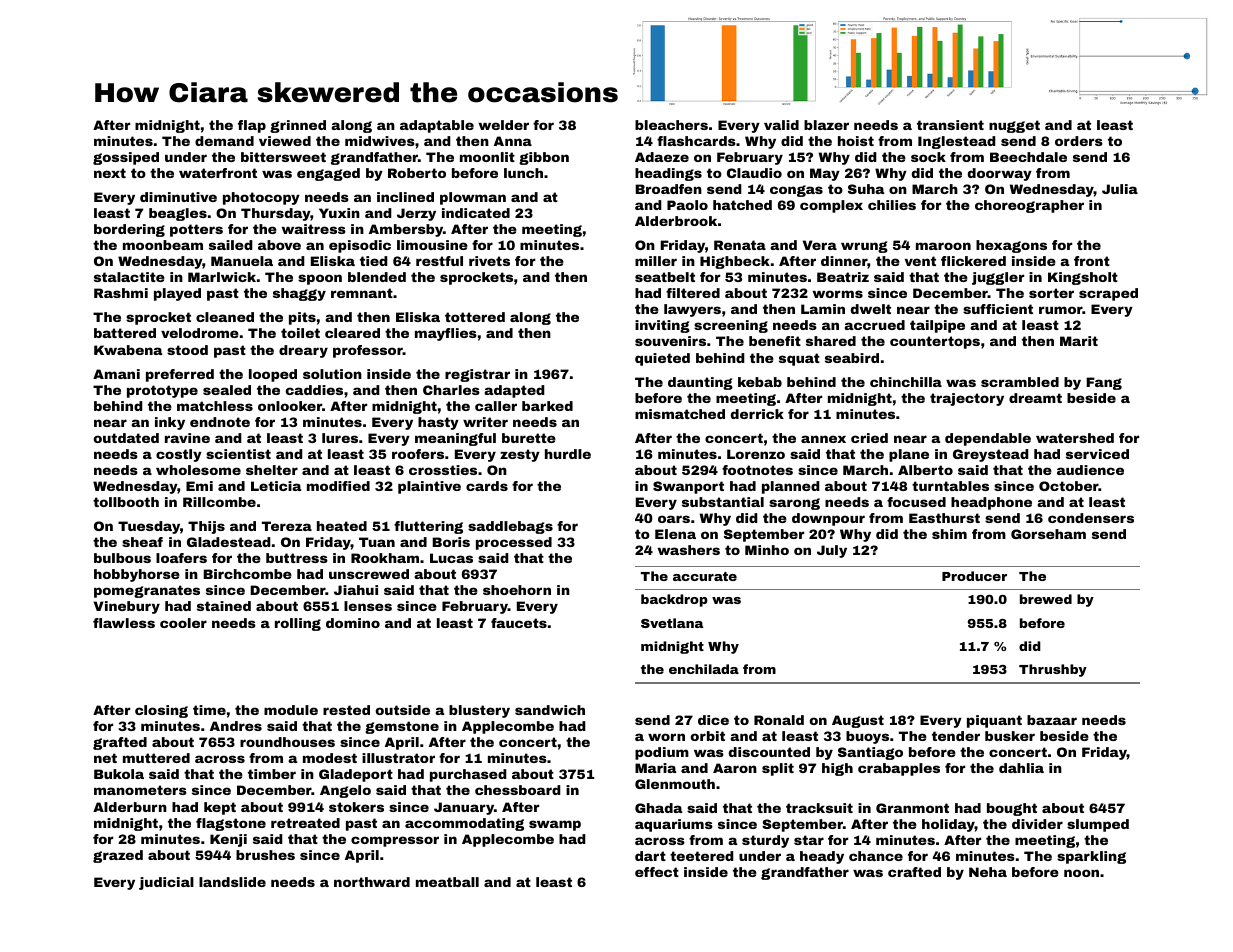 Image resolution: width=1233 pixels, height=952 pixels. What do you see at coordinates (1097, 454) in the screenshot?
I see `serviced` at bounding box center [1097, 454].
